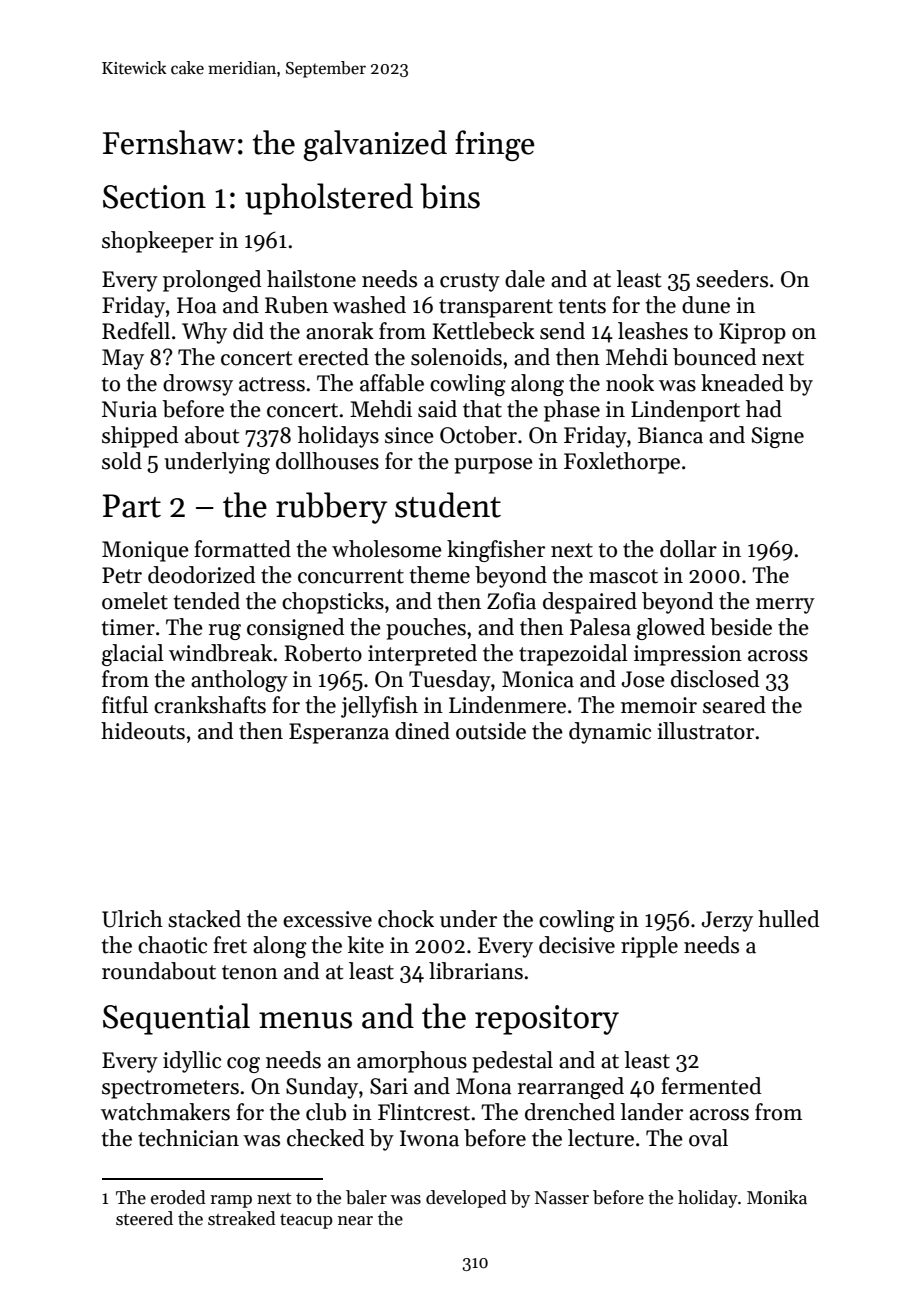 This screenshot has width=924, height=1311. I want to click on had, so click(764, 409).
